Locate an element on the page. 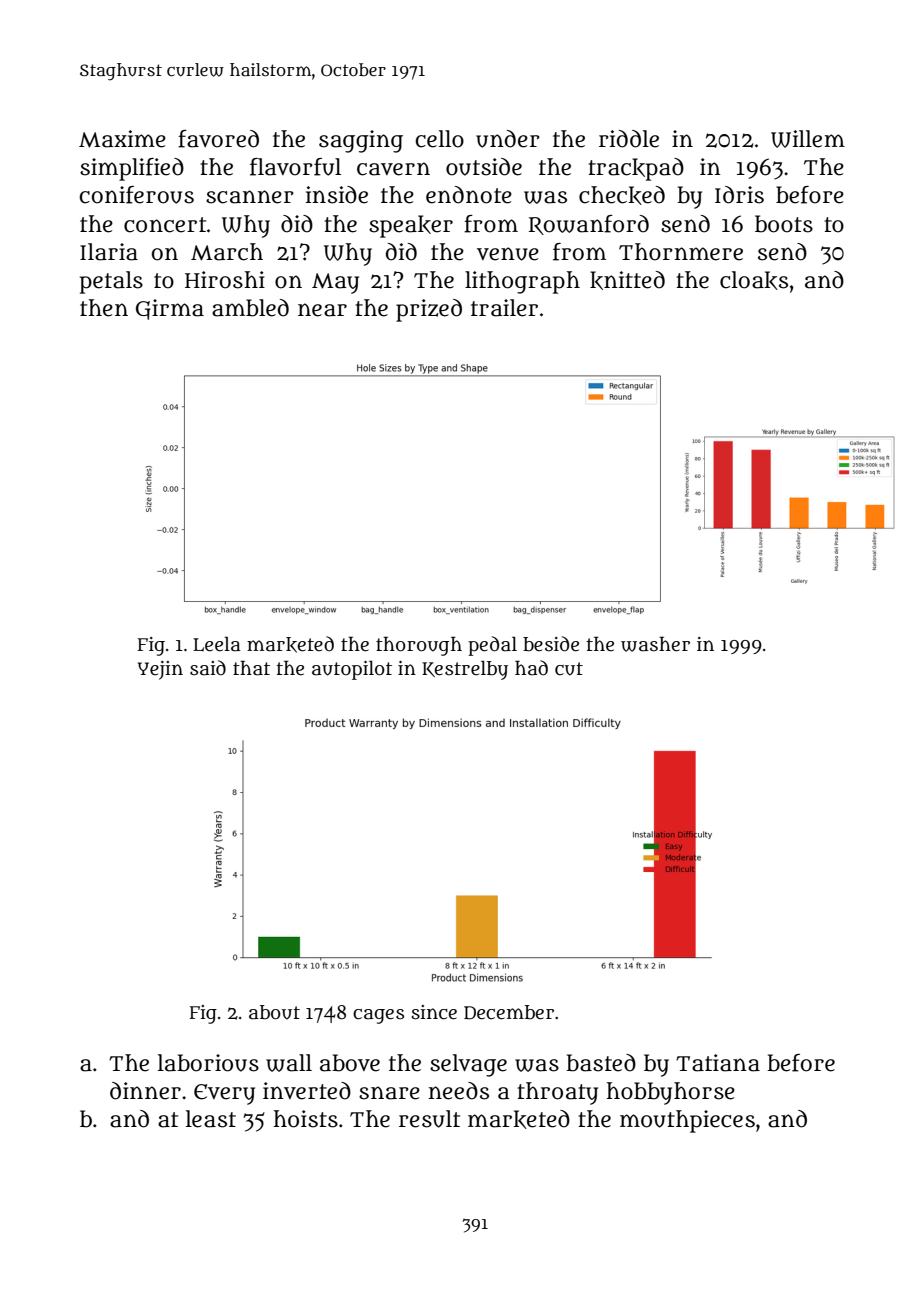 This page has width=924, height=1311. Yejin is located at coordinates (160, 670).
